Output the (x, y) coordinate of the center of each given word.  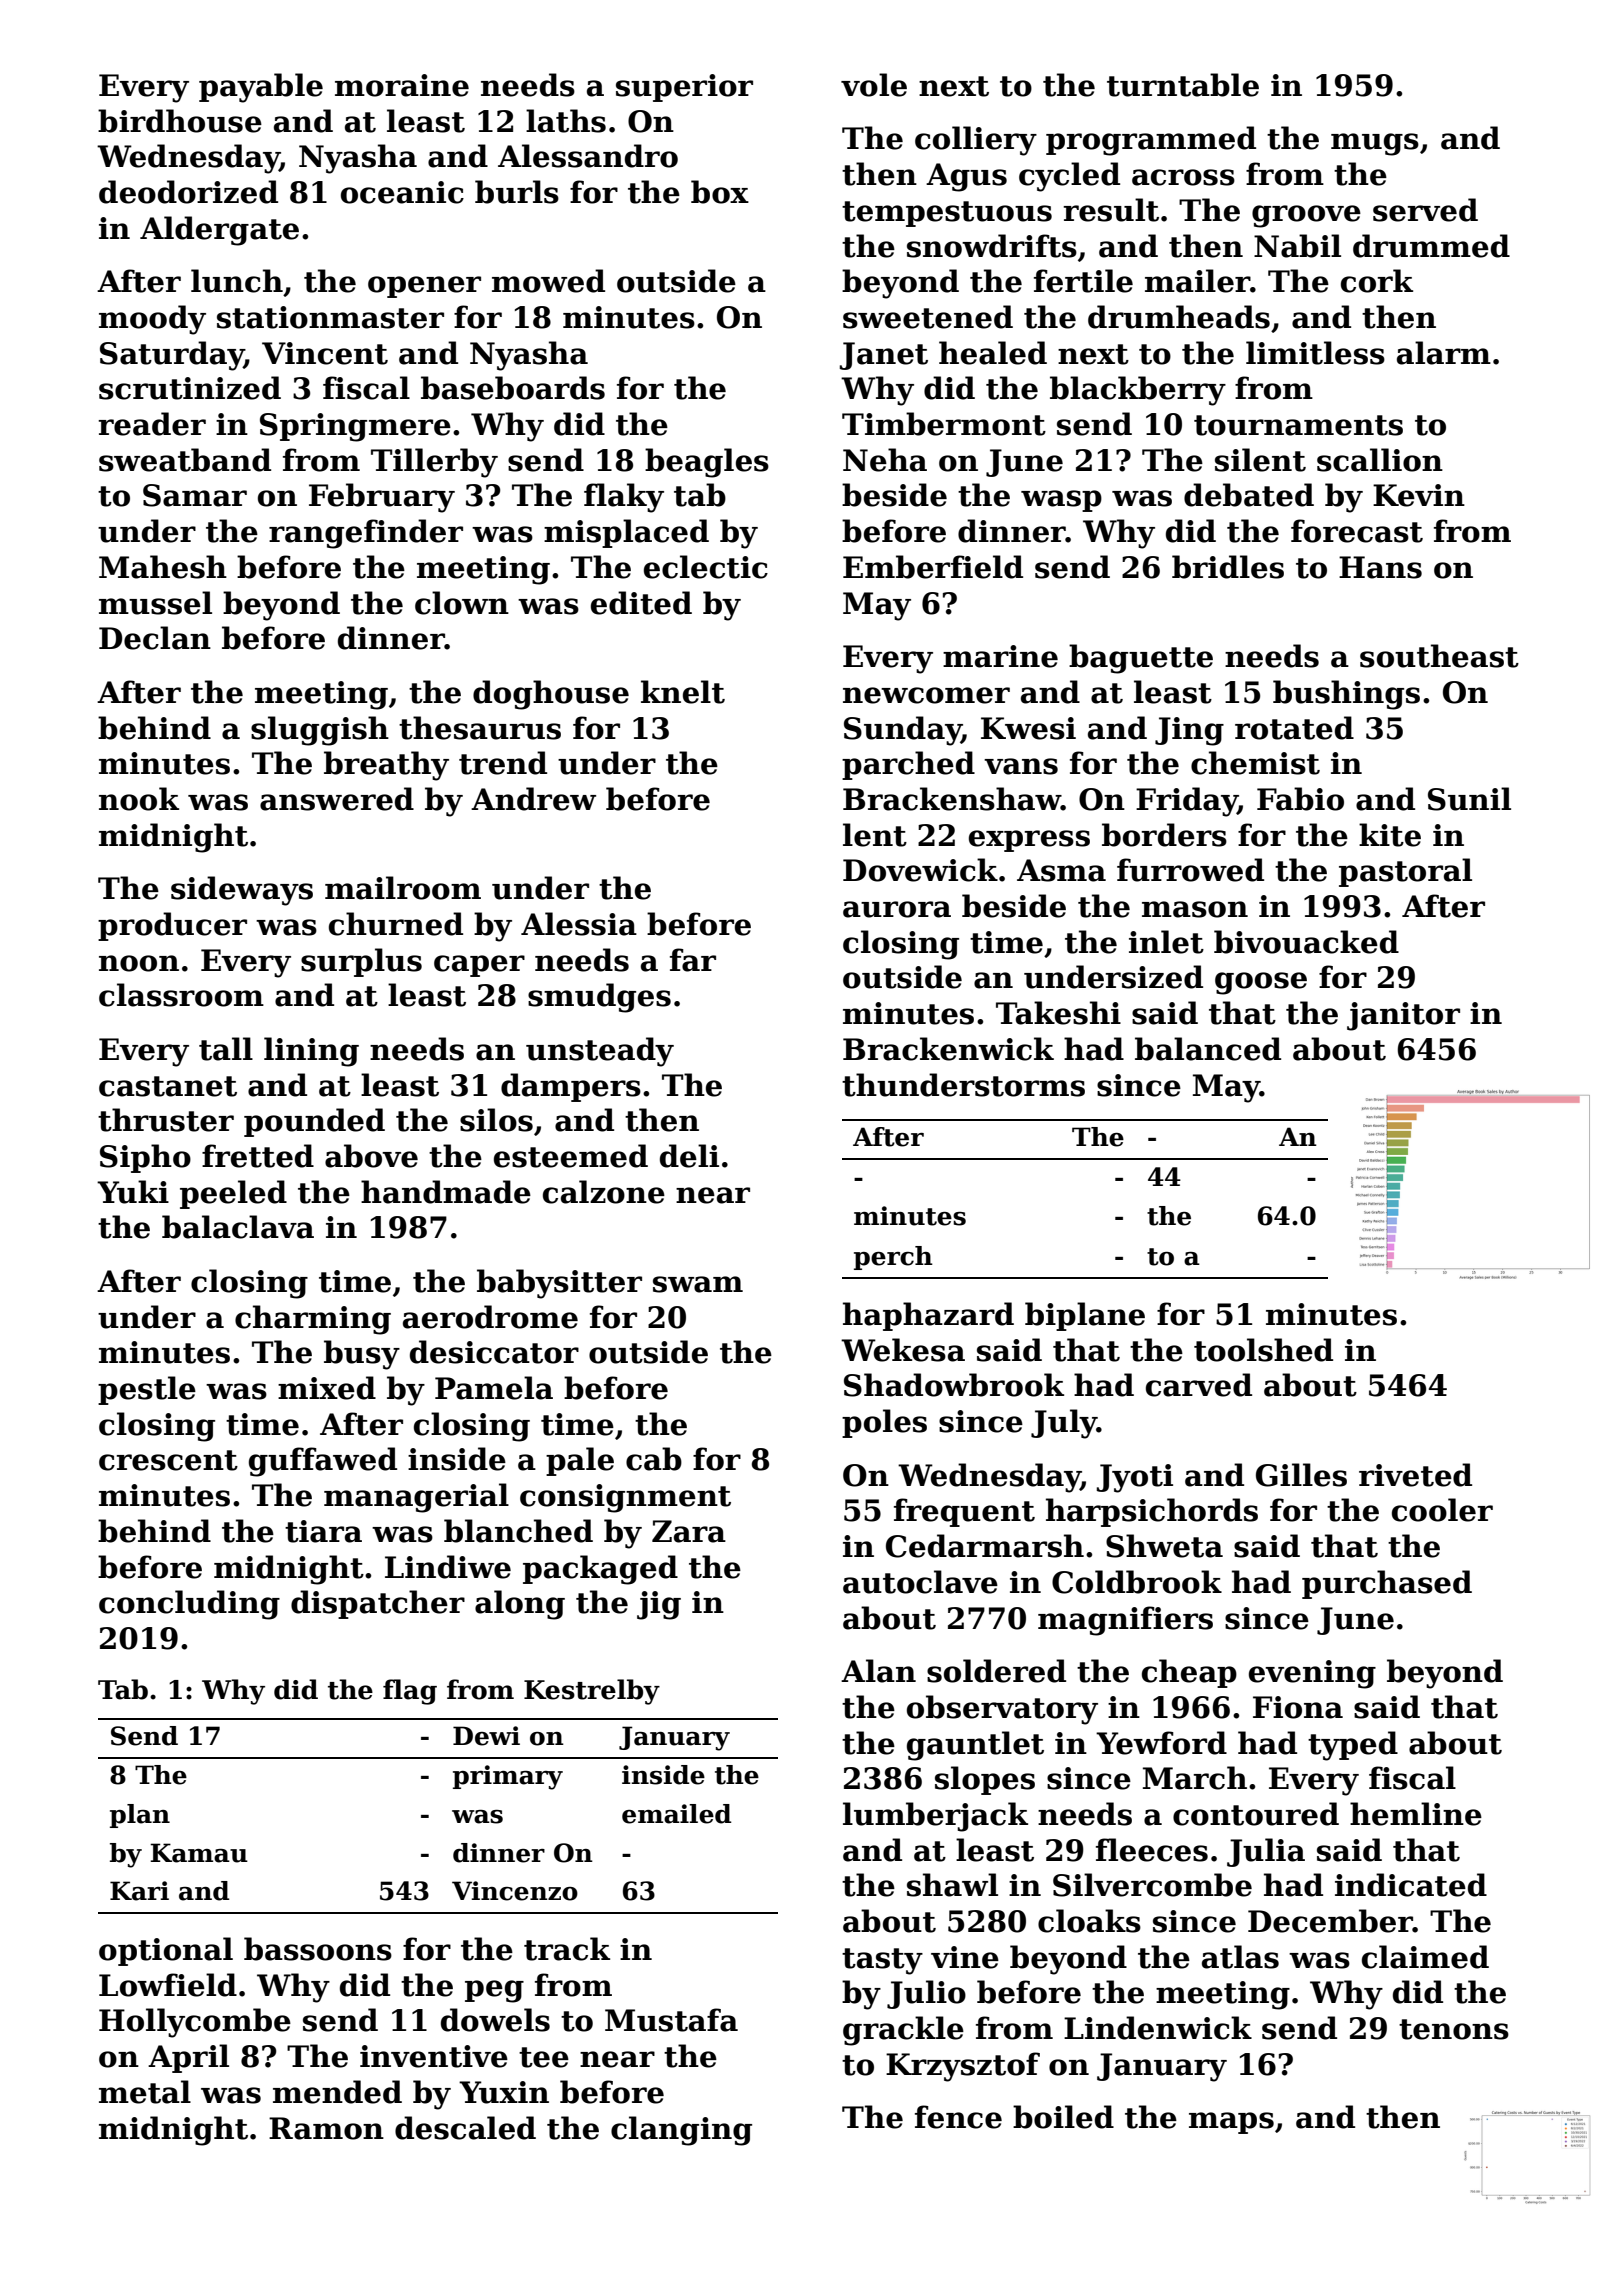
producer (172, 926)
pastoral (1405, 872)
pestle (147, 1390)
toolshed (1263, 1350)
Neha (885, 460)
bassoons (318, 1949)
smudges (599, 998)
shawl (952, 1885)
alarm (1444, 353)
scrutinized (190, 388)
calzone (604, 1192)
